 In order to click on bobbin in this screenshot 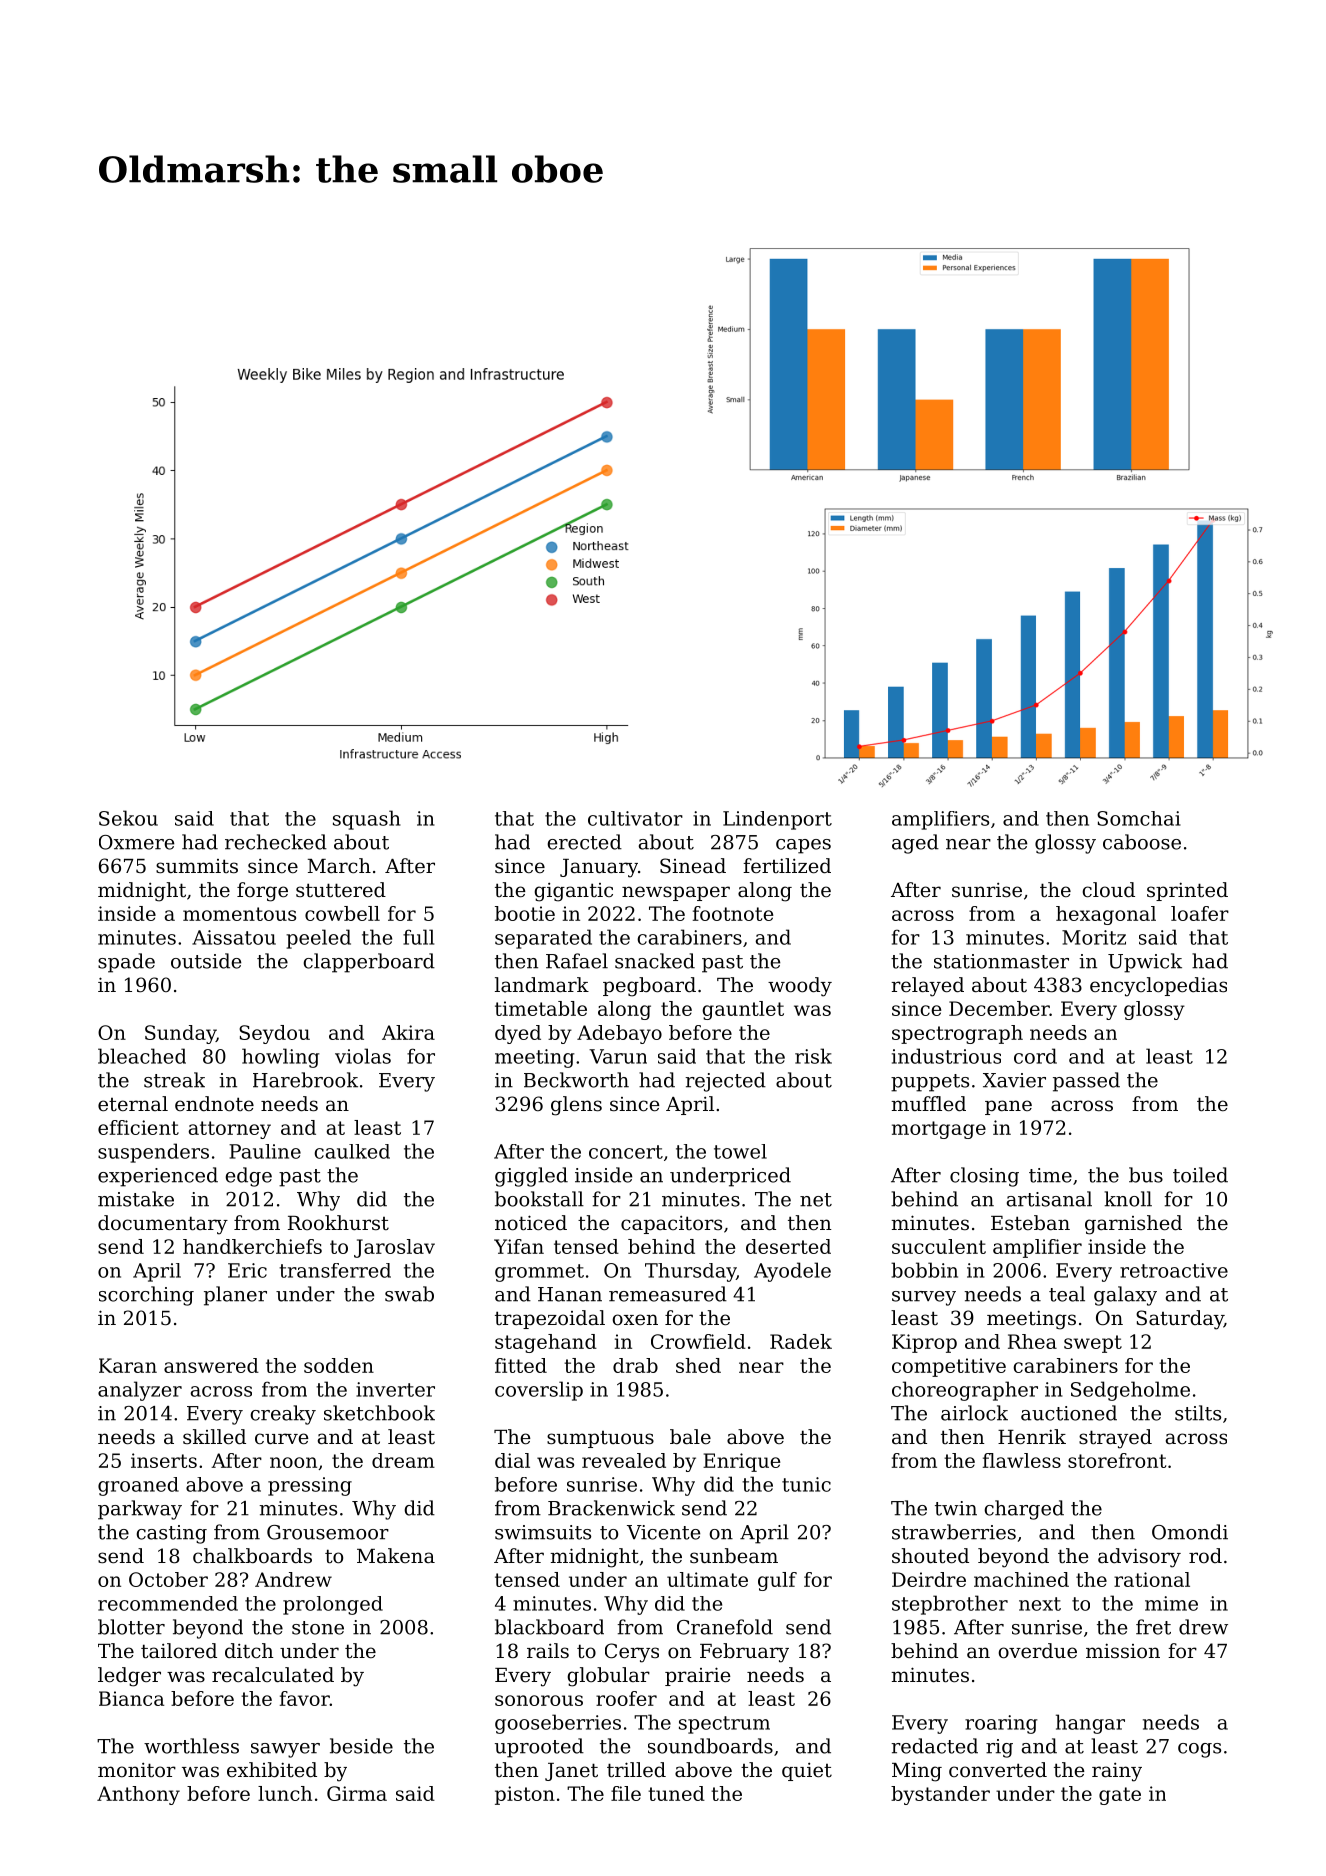, I will do `click(924, 1270)`.
